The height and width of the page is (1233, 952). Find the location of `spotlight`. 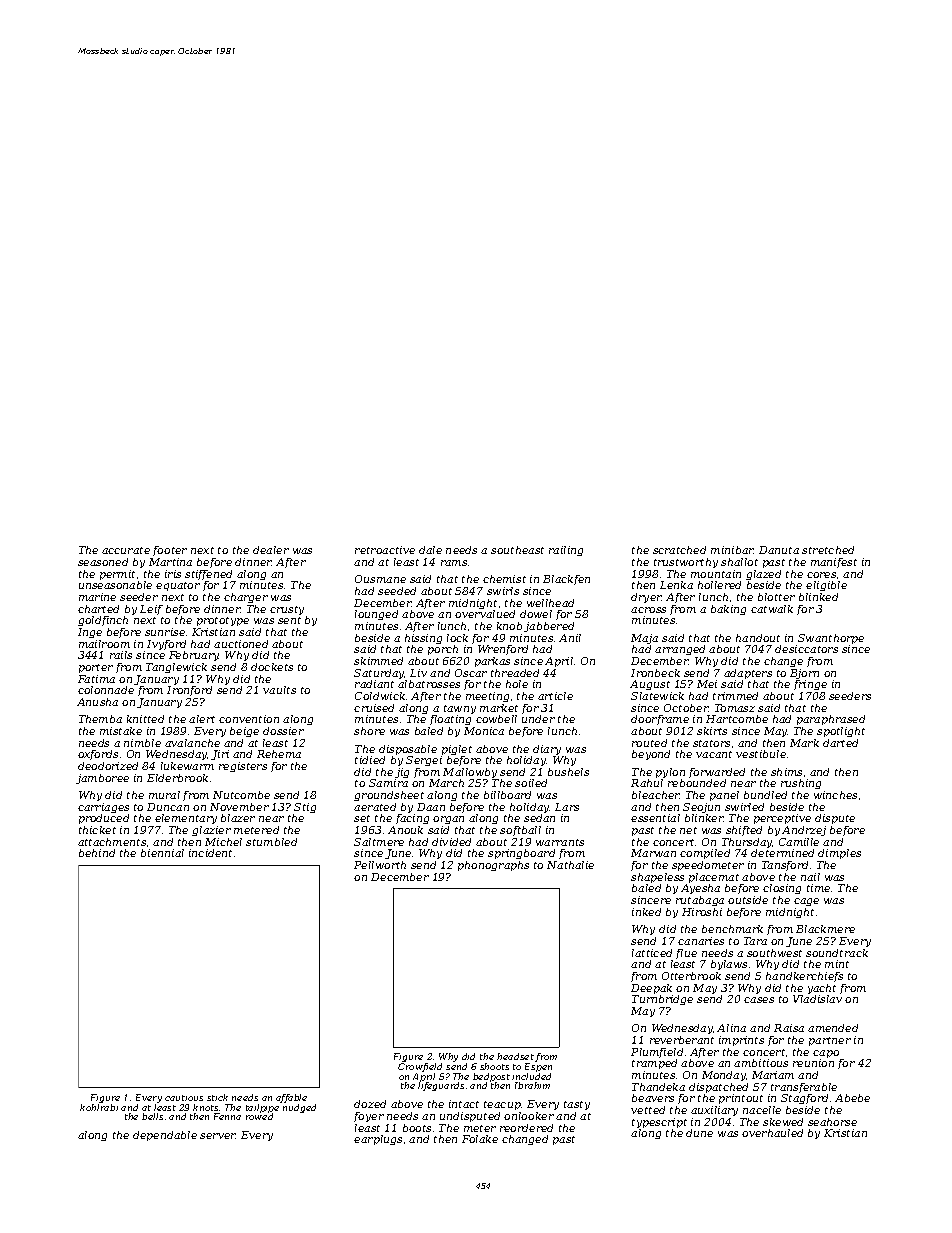

spotlight is located at coordinates (841, 732).
